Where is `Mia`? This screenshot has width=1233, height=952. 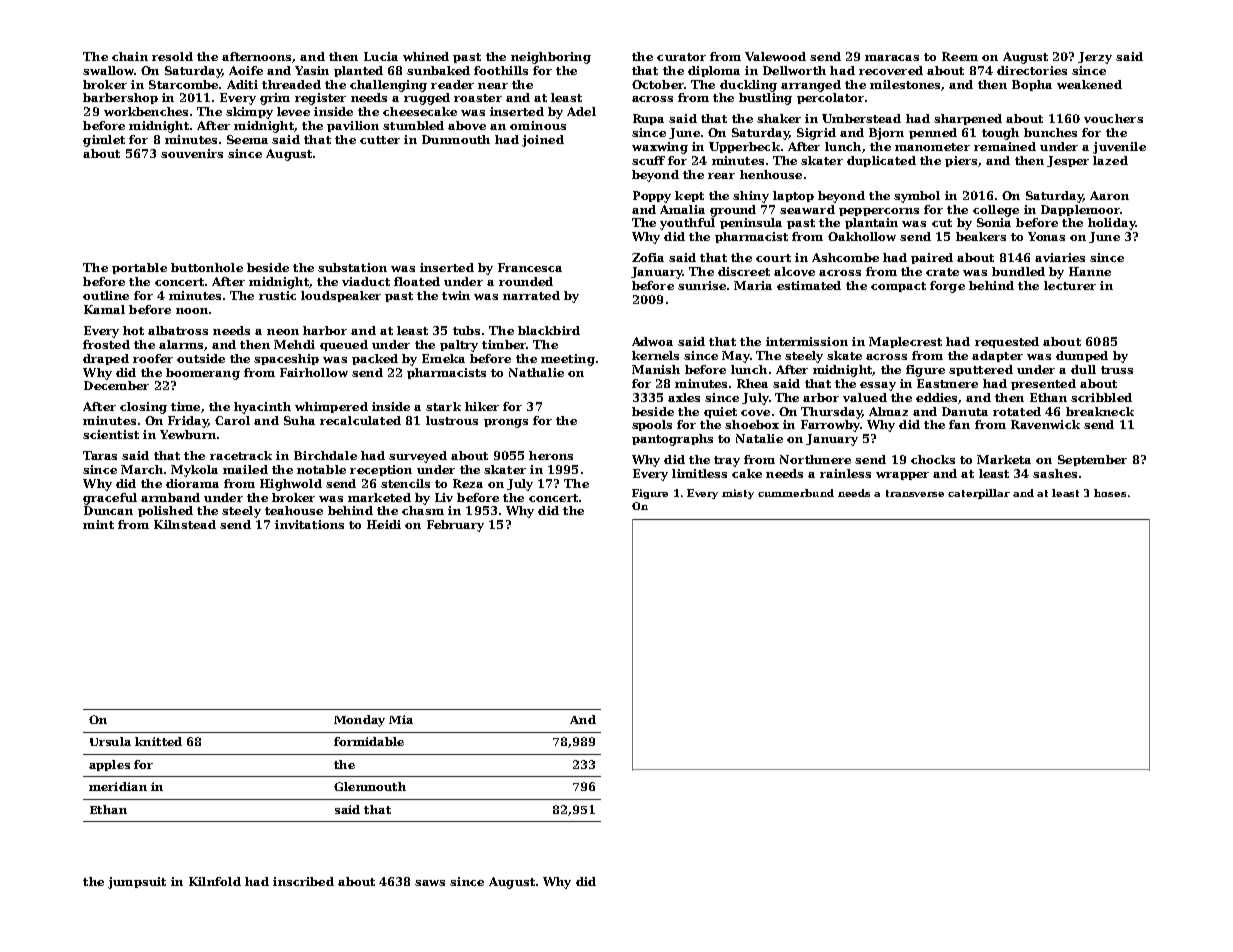 Mia is located at coordinates (401, 719).
